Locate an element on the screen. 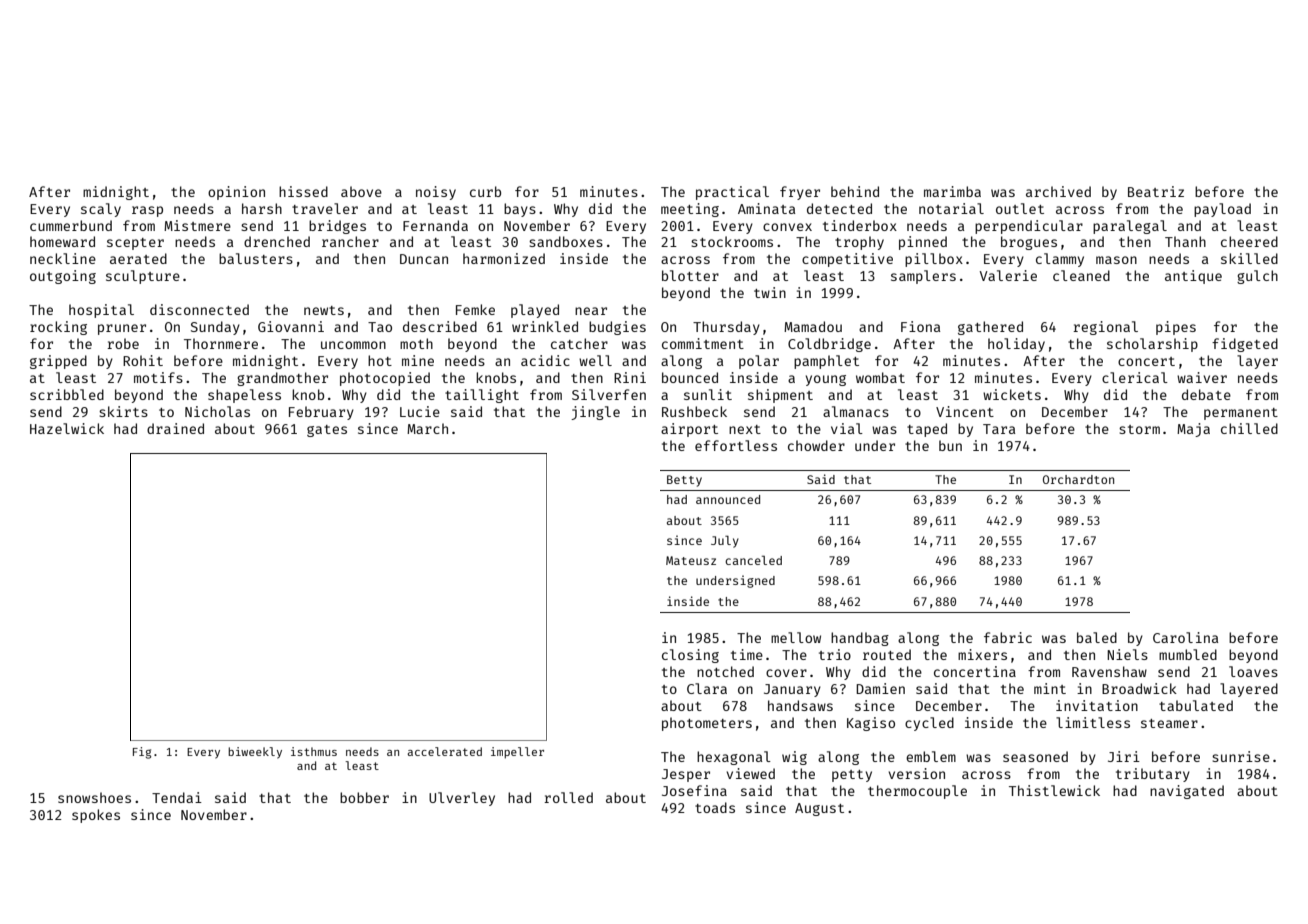 This screenshot has height=924, width=1308. August is located at coordinates (819, 809).
